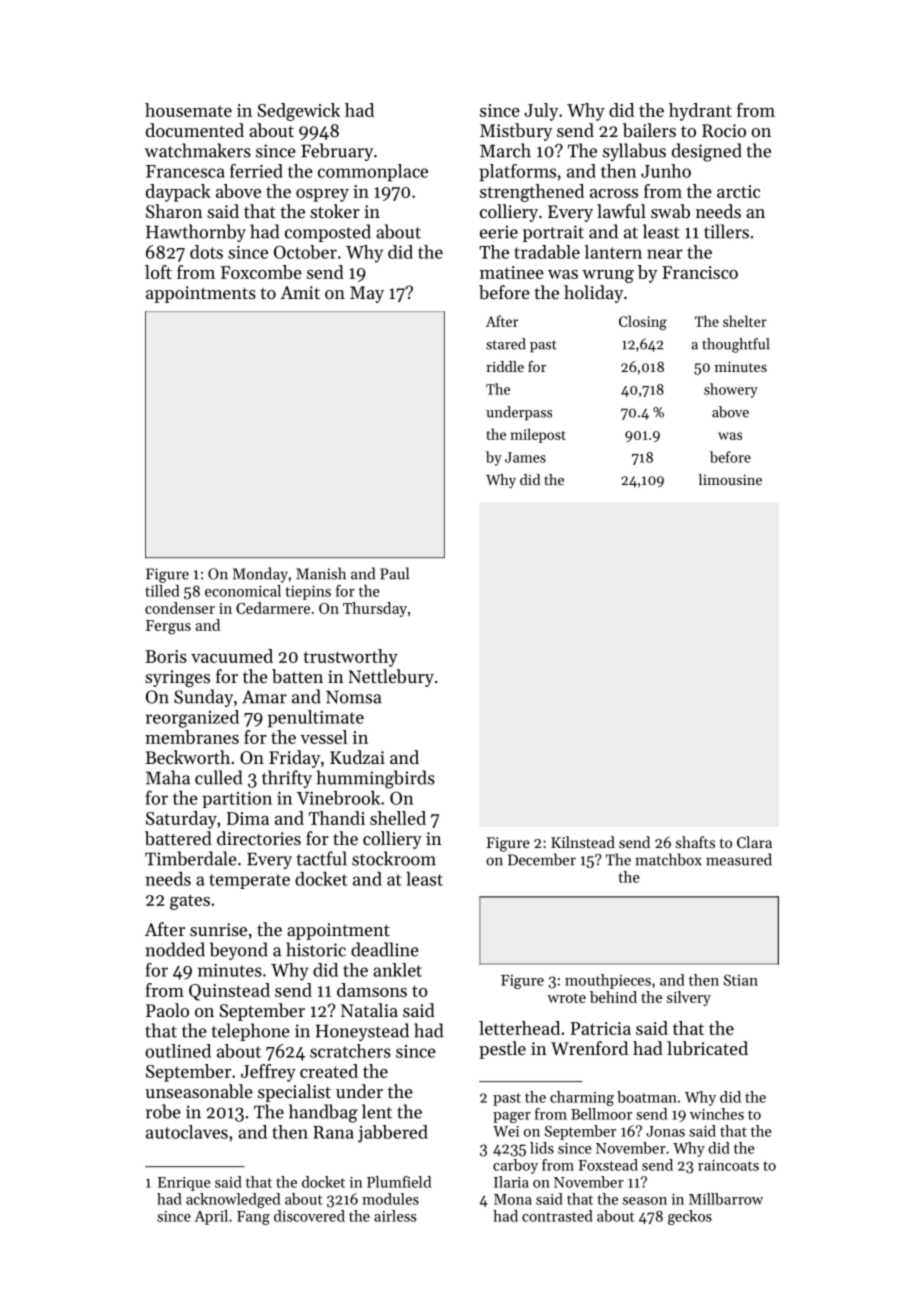  Describe the element at coordinates (730, 479) in the screenshot. I see `limousine` at that location.
